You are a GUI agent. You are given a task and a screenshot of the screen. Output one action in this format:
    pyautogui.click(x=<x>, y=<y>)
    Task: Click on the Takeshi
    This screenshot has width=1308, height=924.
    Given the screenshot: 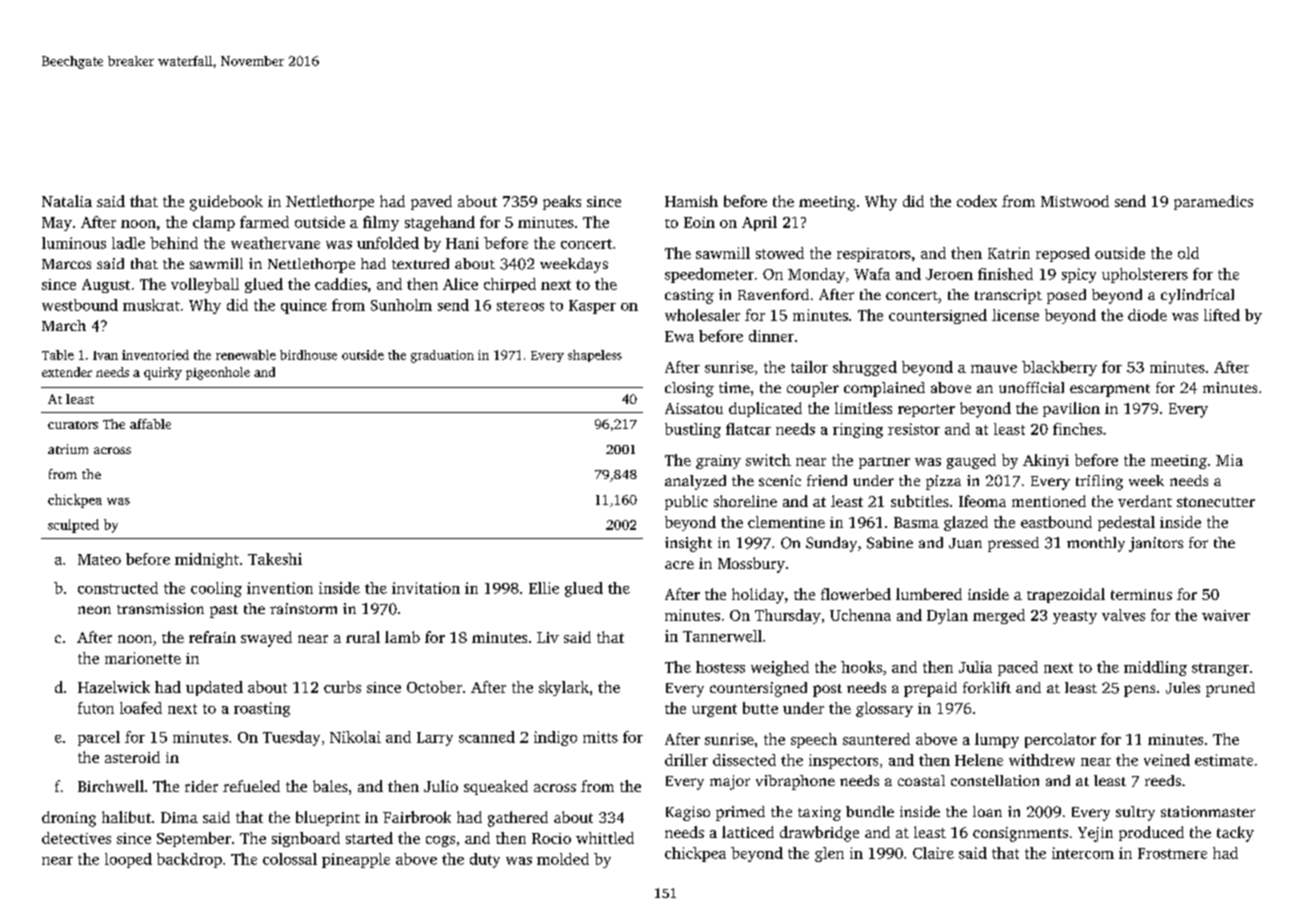 What is the action you would take?
    pyautogui.click(x=275, y=559)
